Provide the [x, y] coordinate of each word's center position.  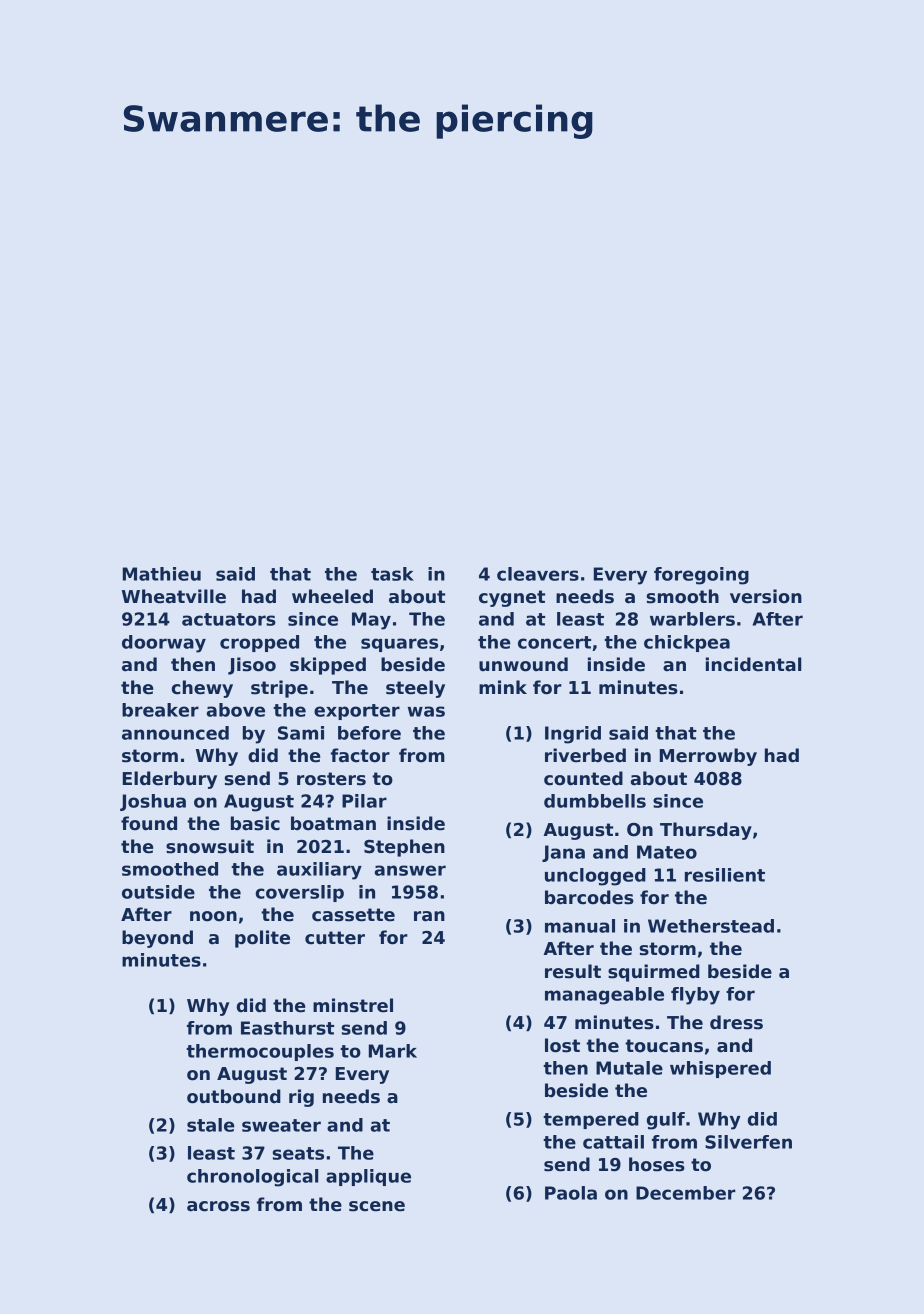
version [766, 596]
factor [360, 755]
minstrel [353, 1005]
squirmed [654, 973]
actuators [229, 619]
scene [377, 1206]
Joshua [153, 802]
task [392, 574]
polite [262, 939]
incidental [753, 664]
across [218, 1206]
